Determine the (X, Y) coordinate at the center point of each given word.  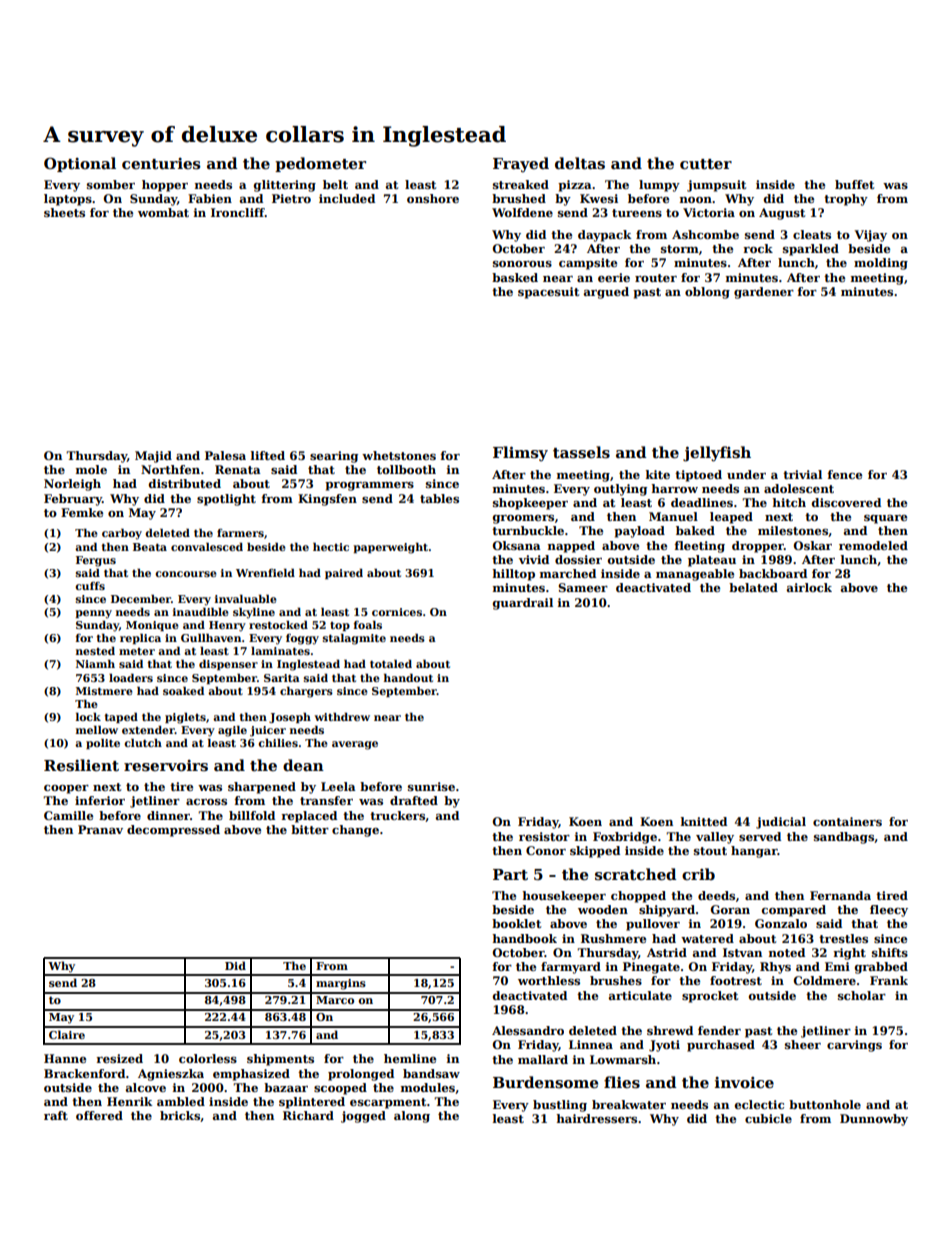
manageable (695, 575)
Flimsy (520, 454)
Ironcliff (238, 212)
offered (99, 1115)
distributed (185, 483)
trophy (846, 200)
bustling (560, 1106)
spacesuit (548, 293)
